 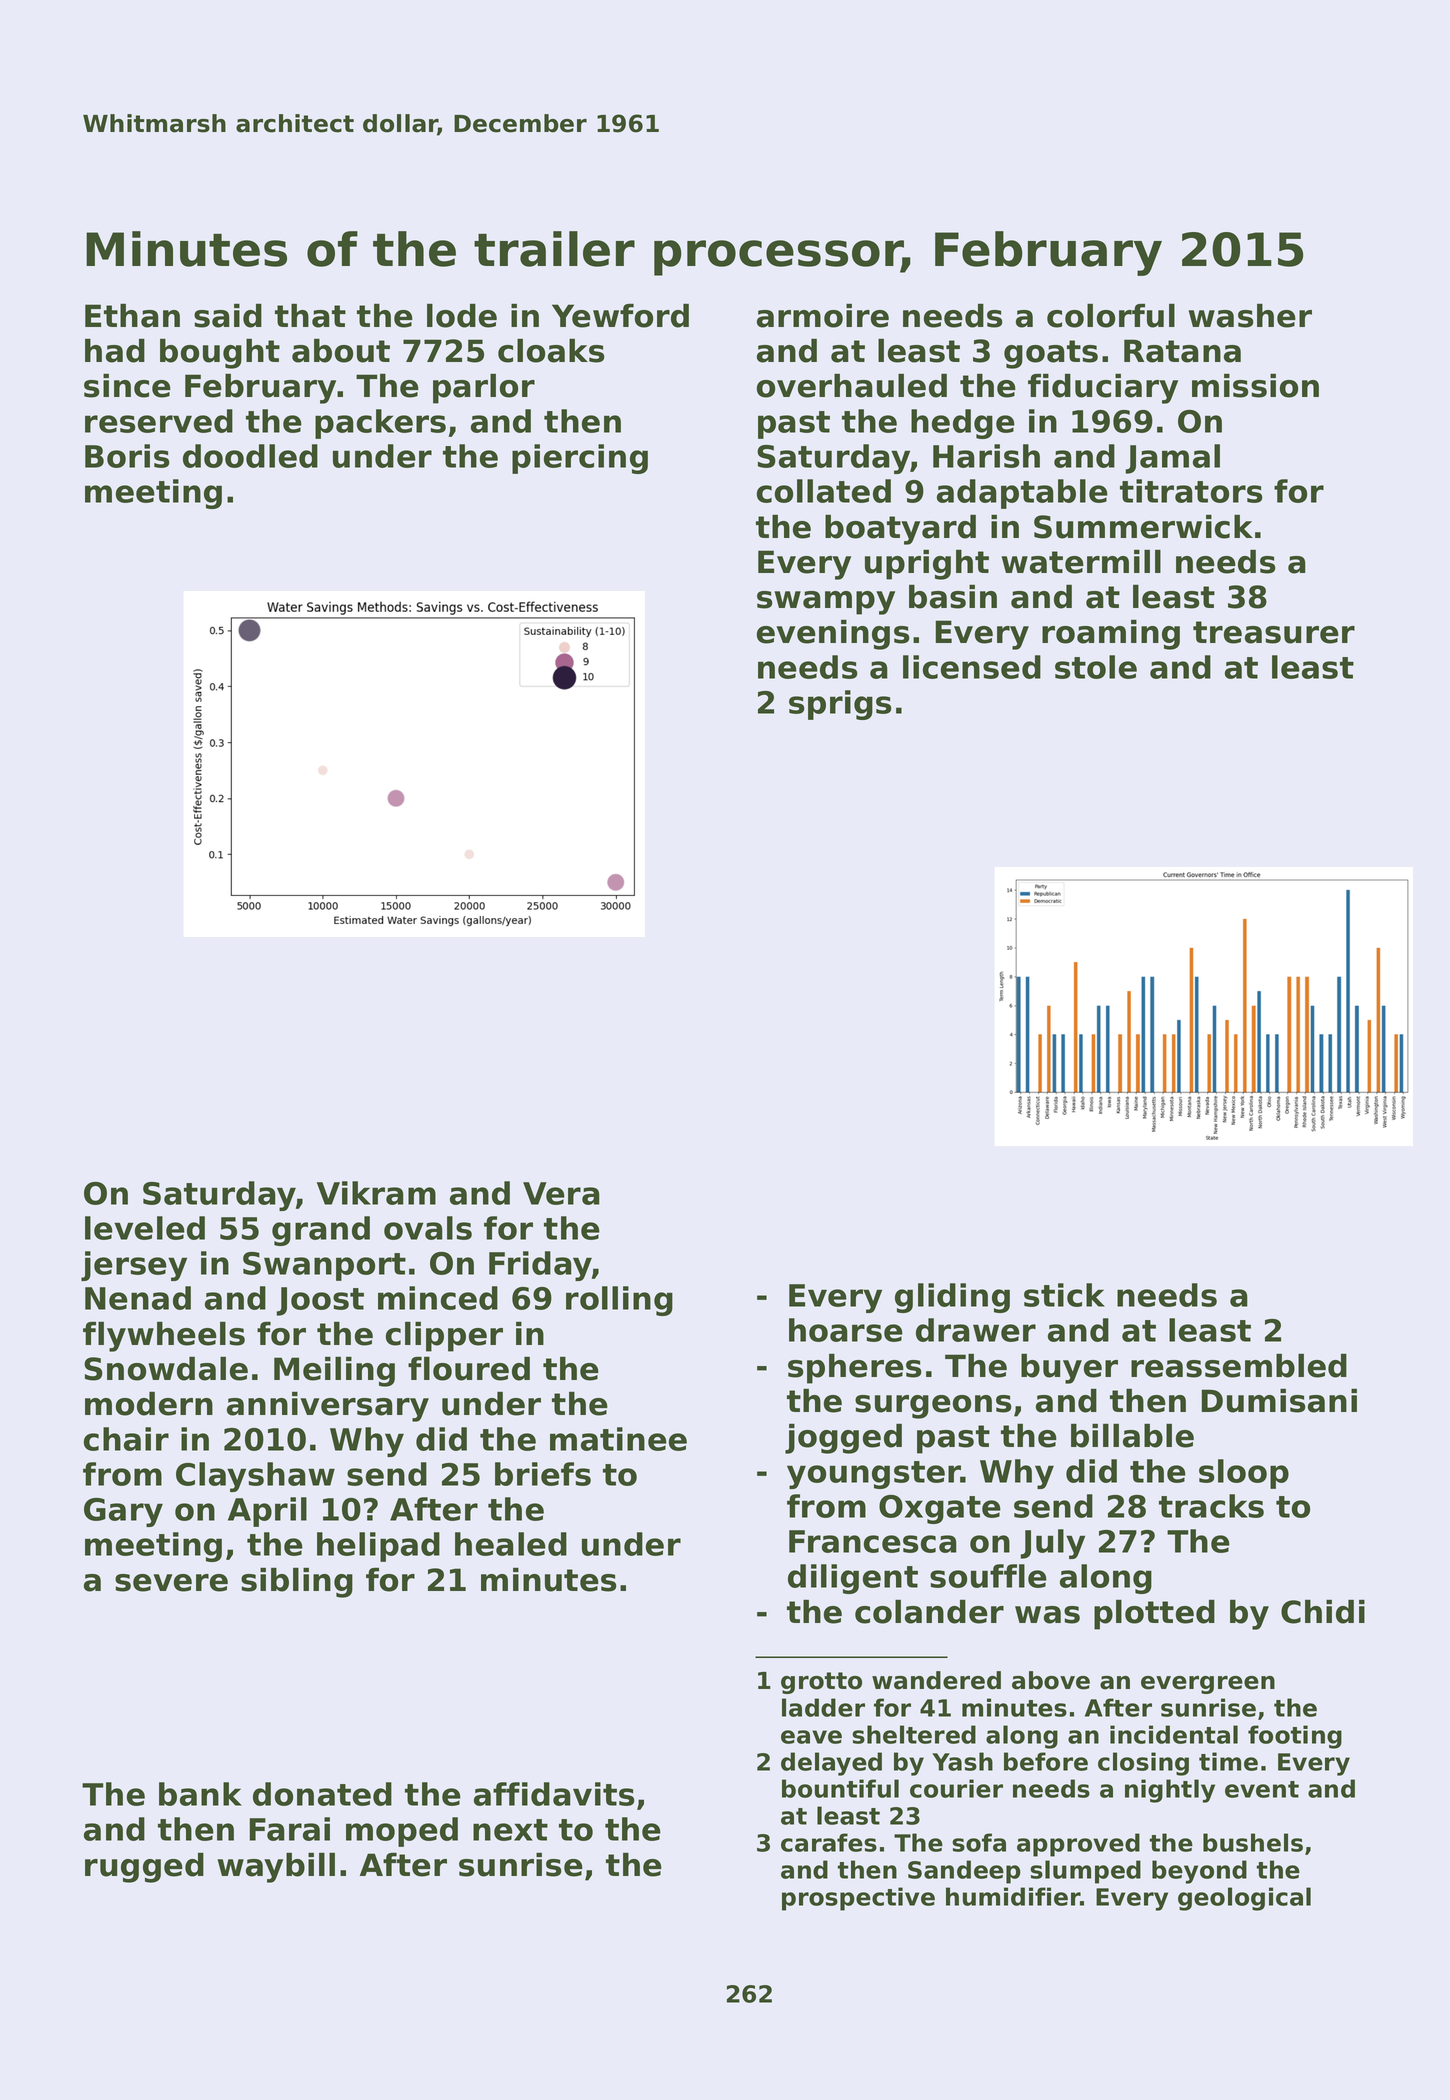 What do you see at coordinates (554, 1794) in the document?
I see `affidavits` at bounding box center [554, 1794].
